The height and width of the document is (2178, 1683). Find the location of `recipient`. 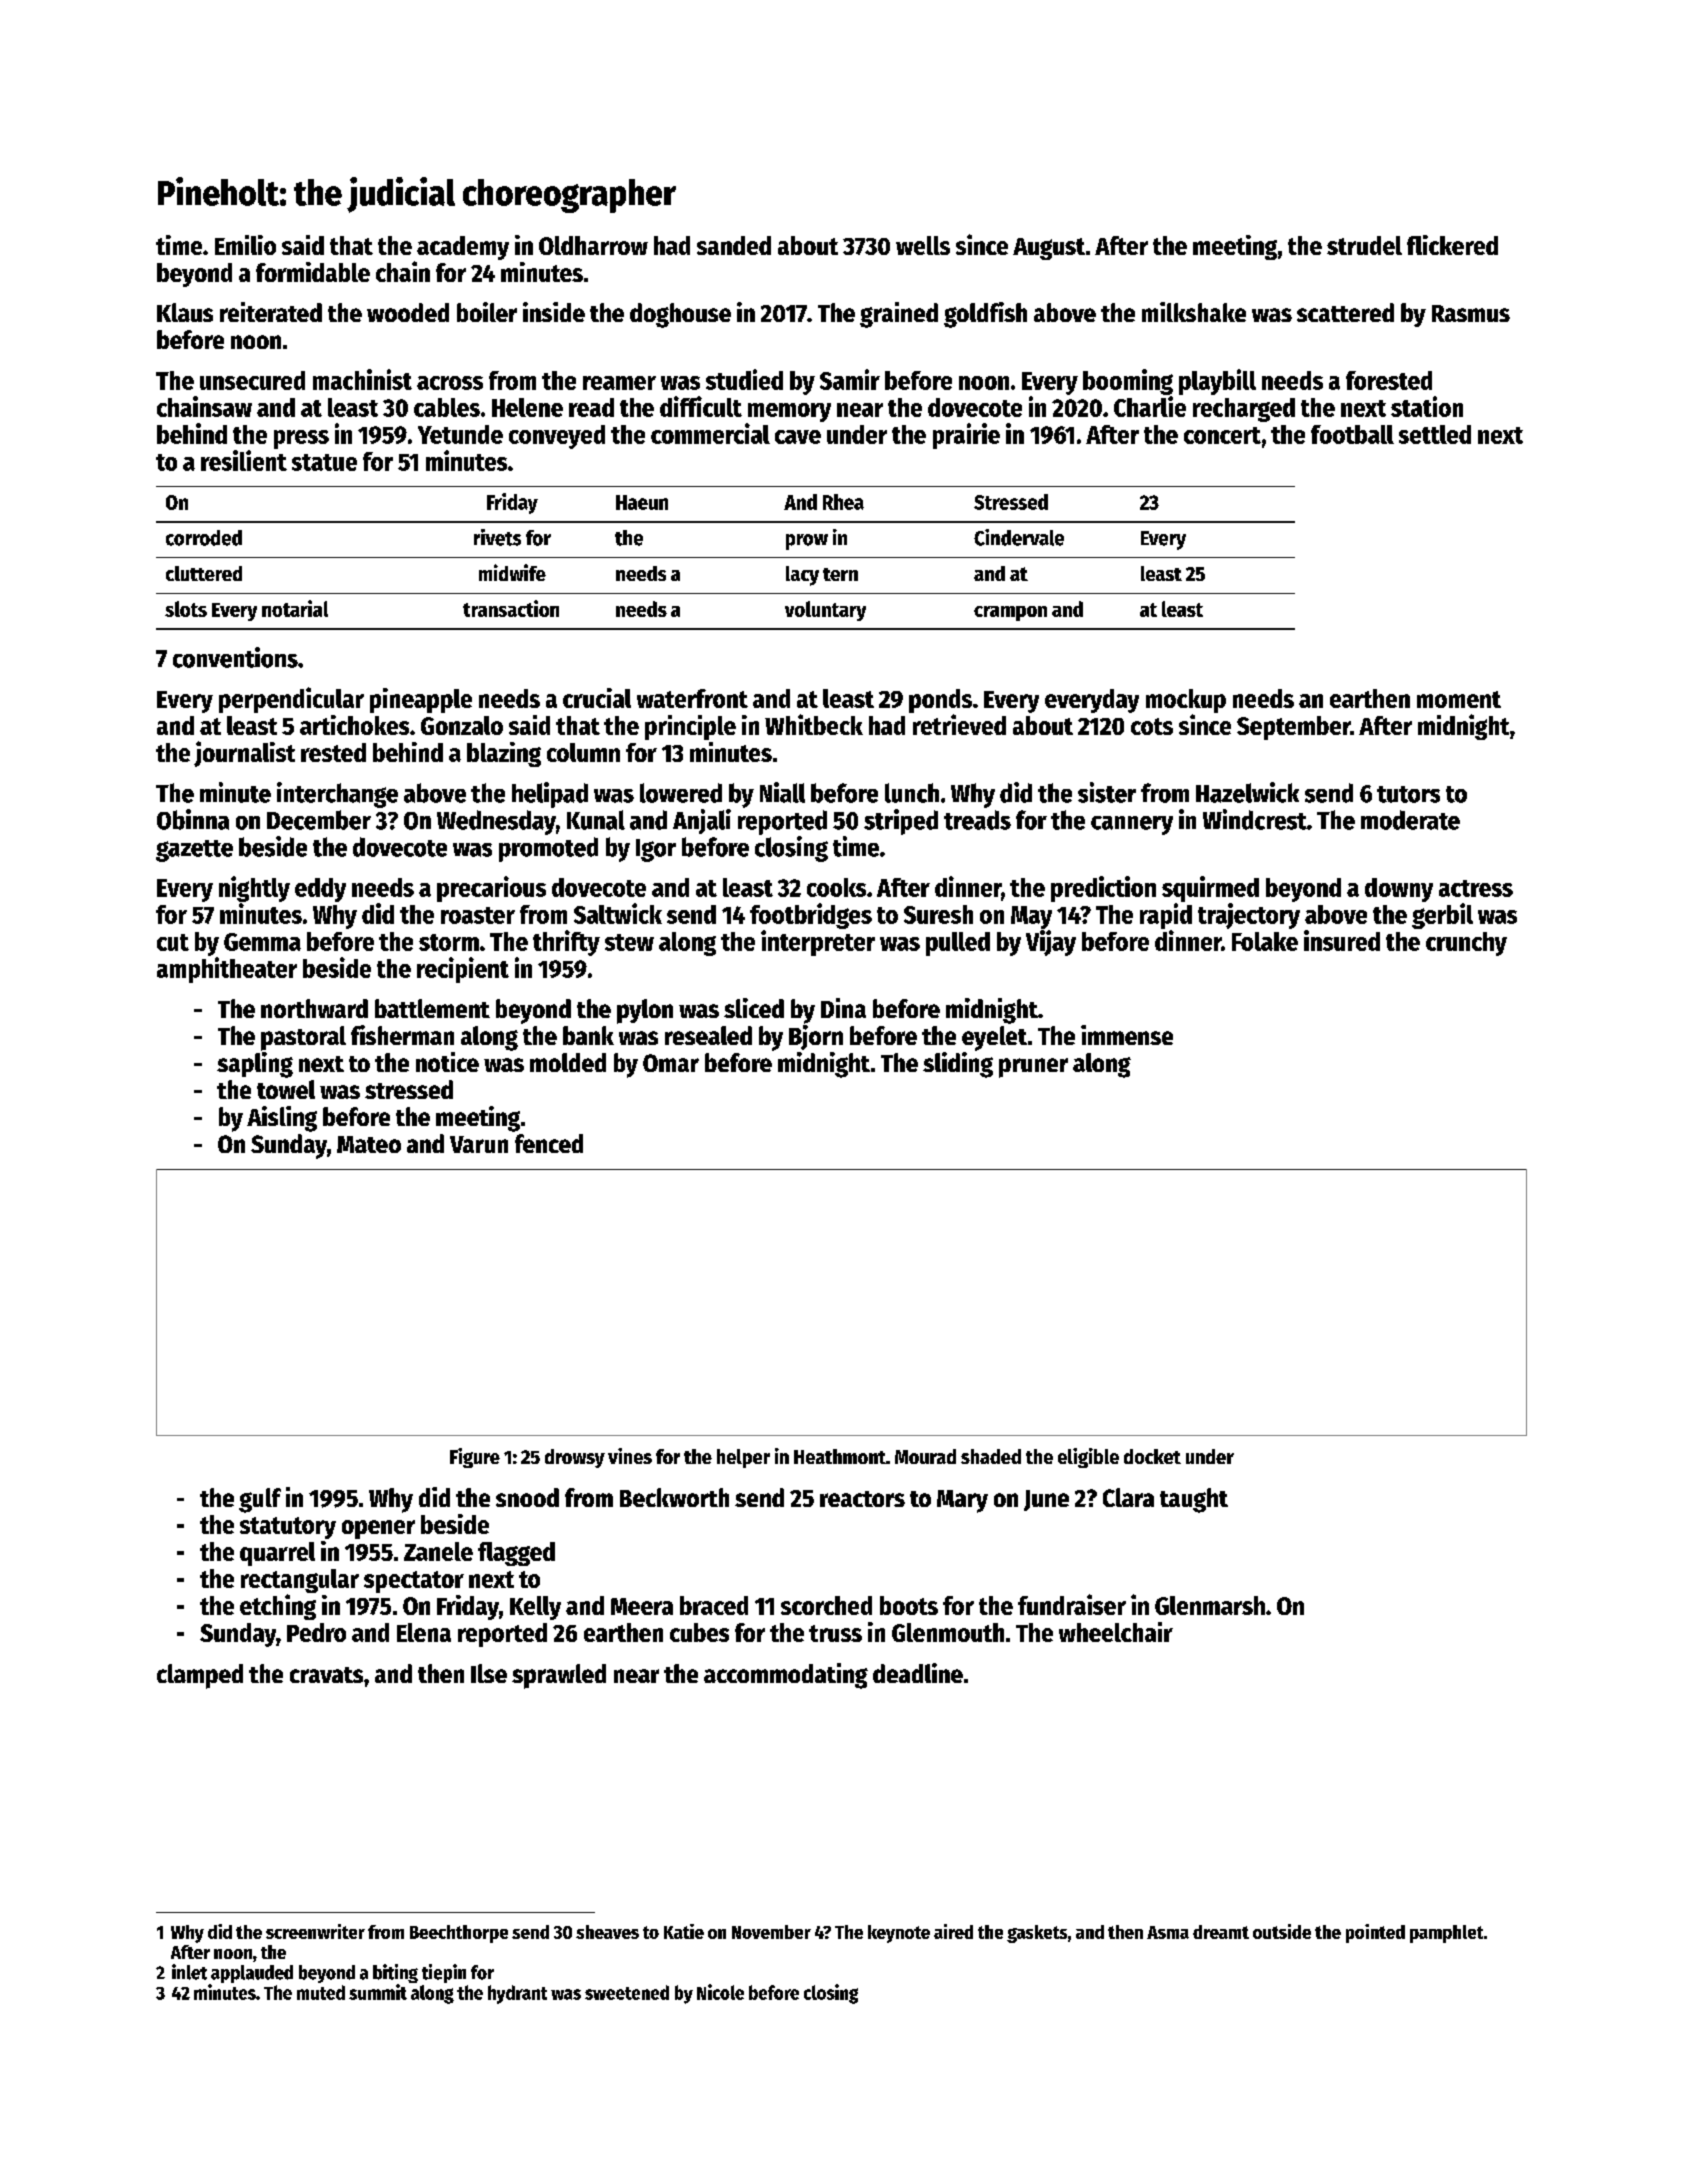

recipient is located at coordinates (463, 970).
